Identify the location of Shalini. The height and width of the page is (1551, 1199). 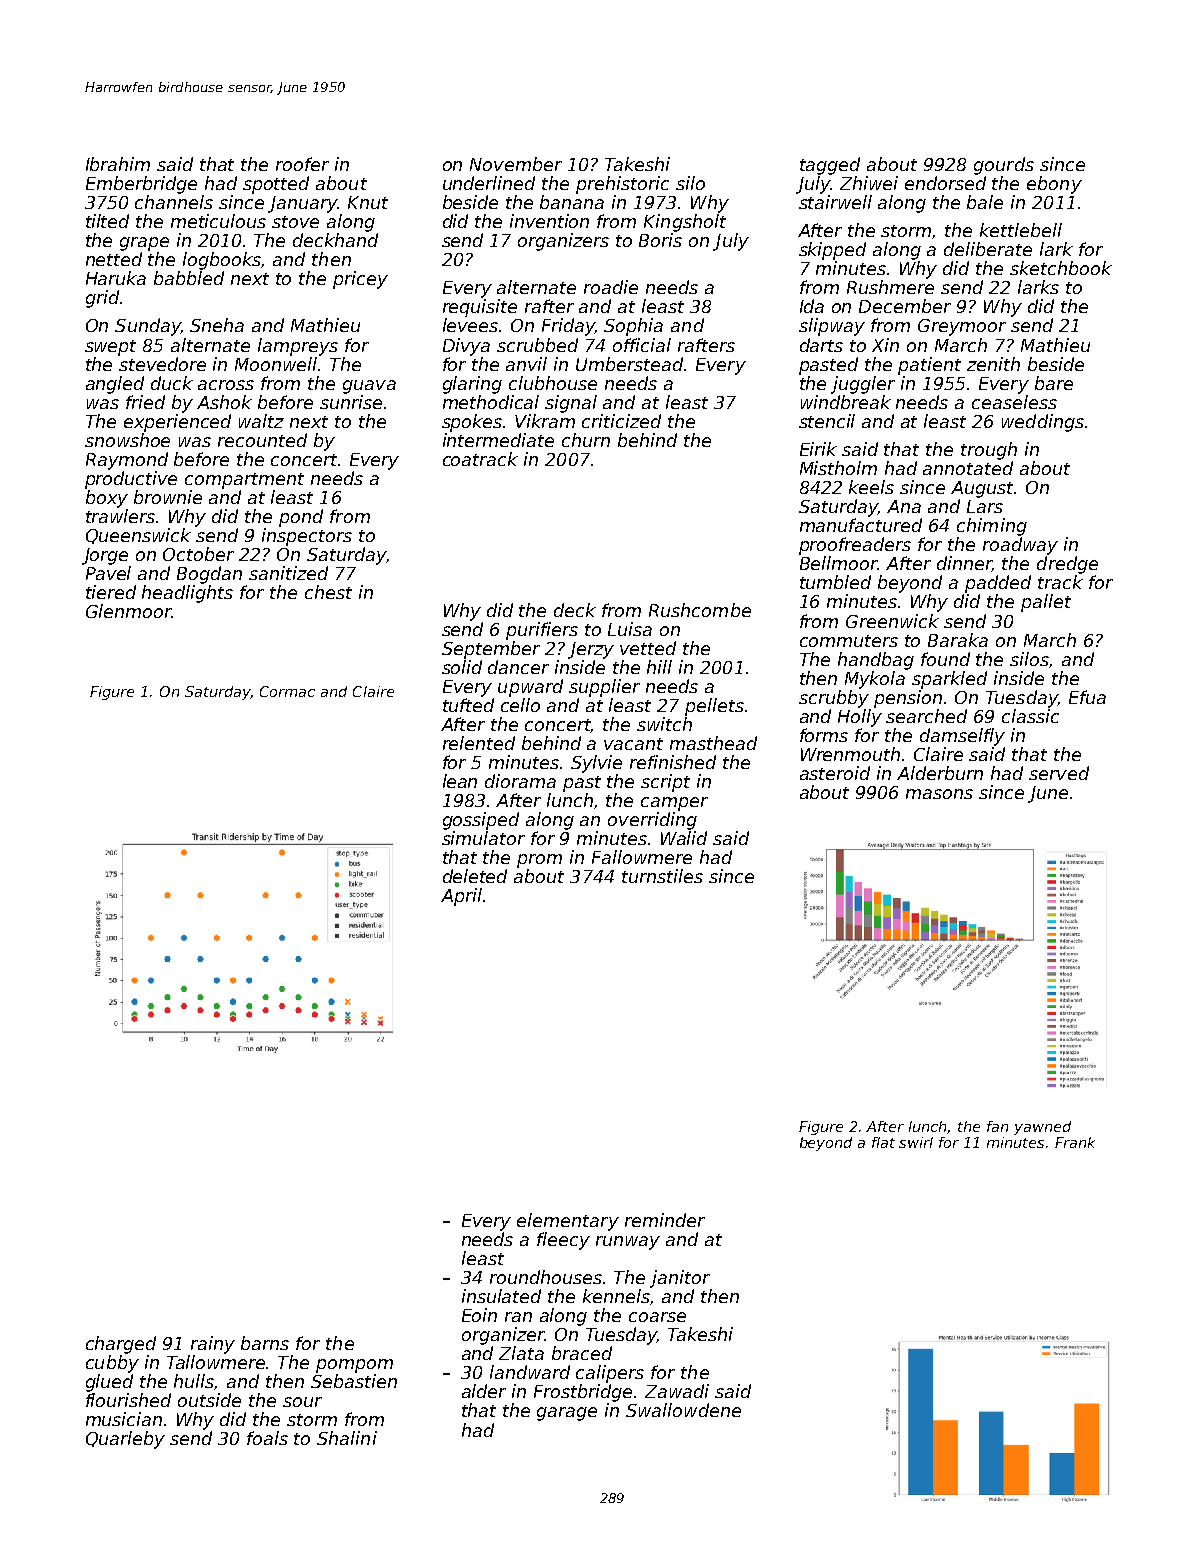
(347, 1438).
